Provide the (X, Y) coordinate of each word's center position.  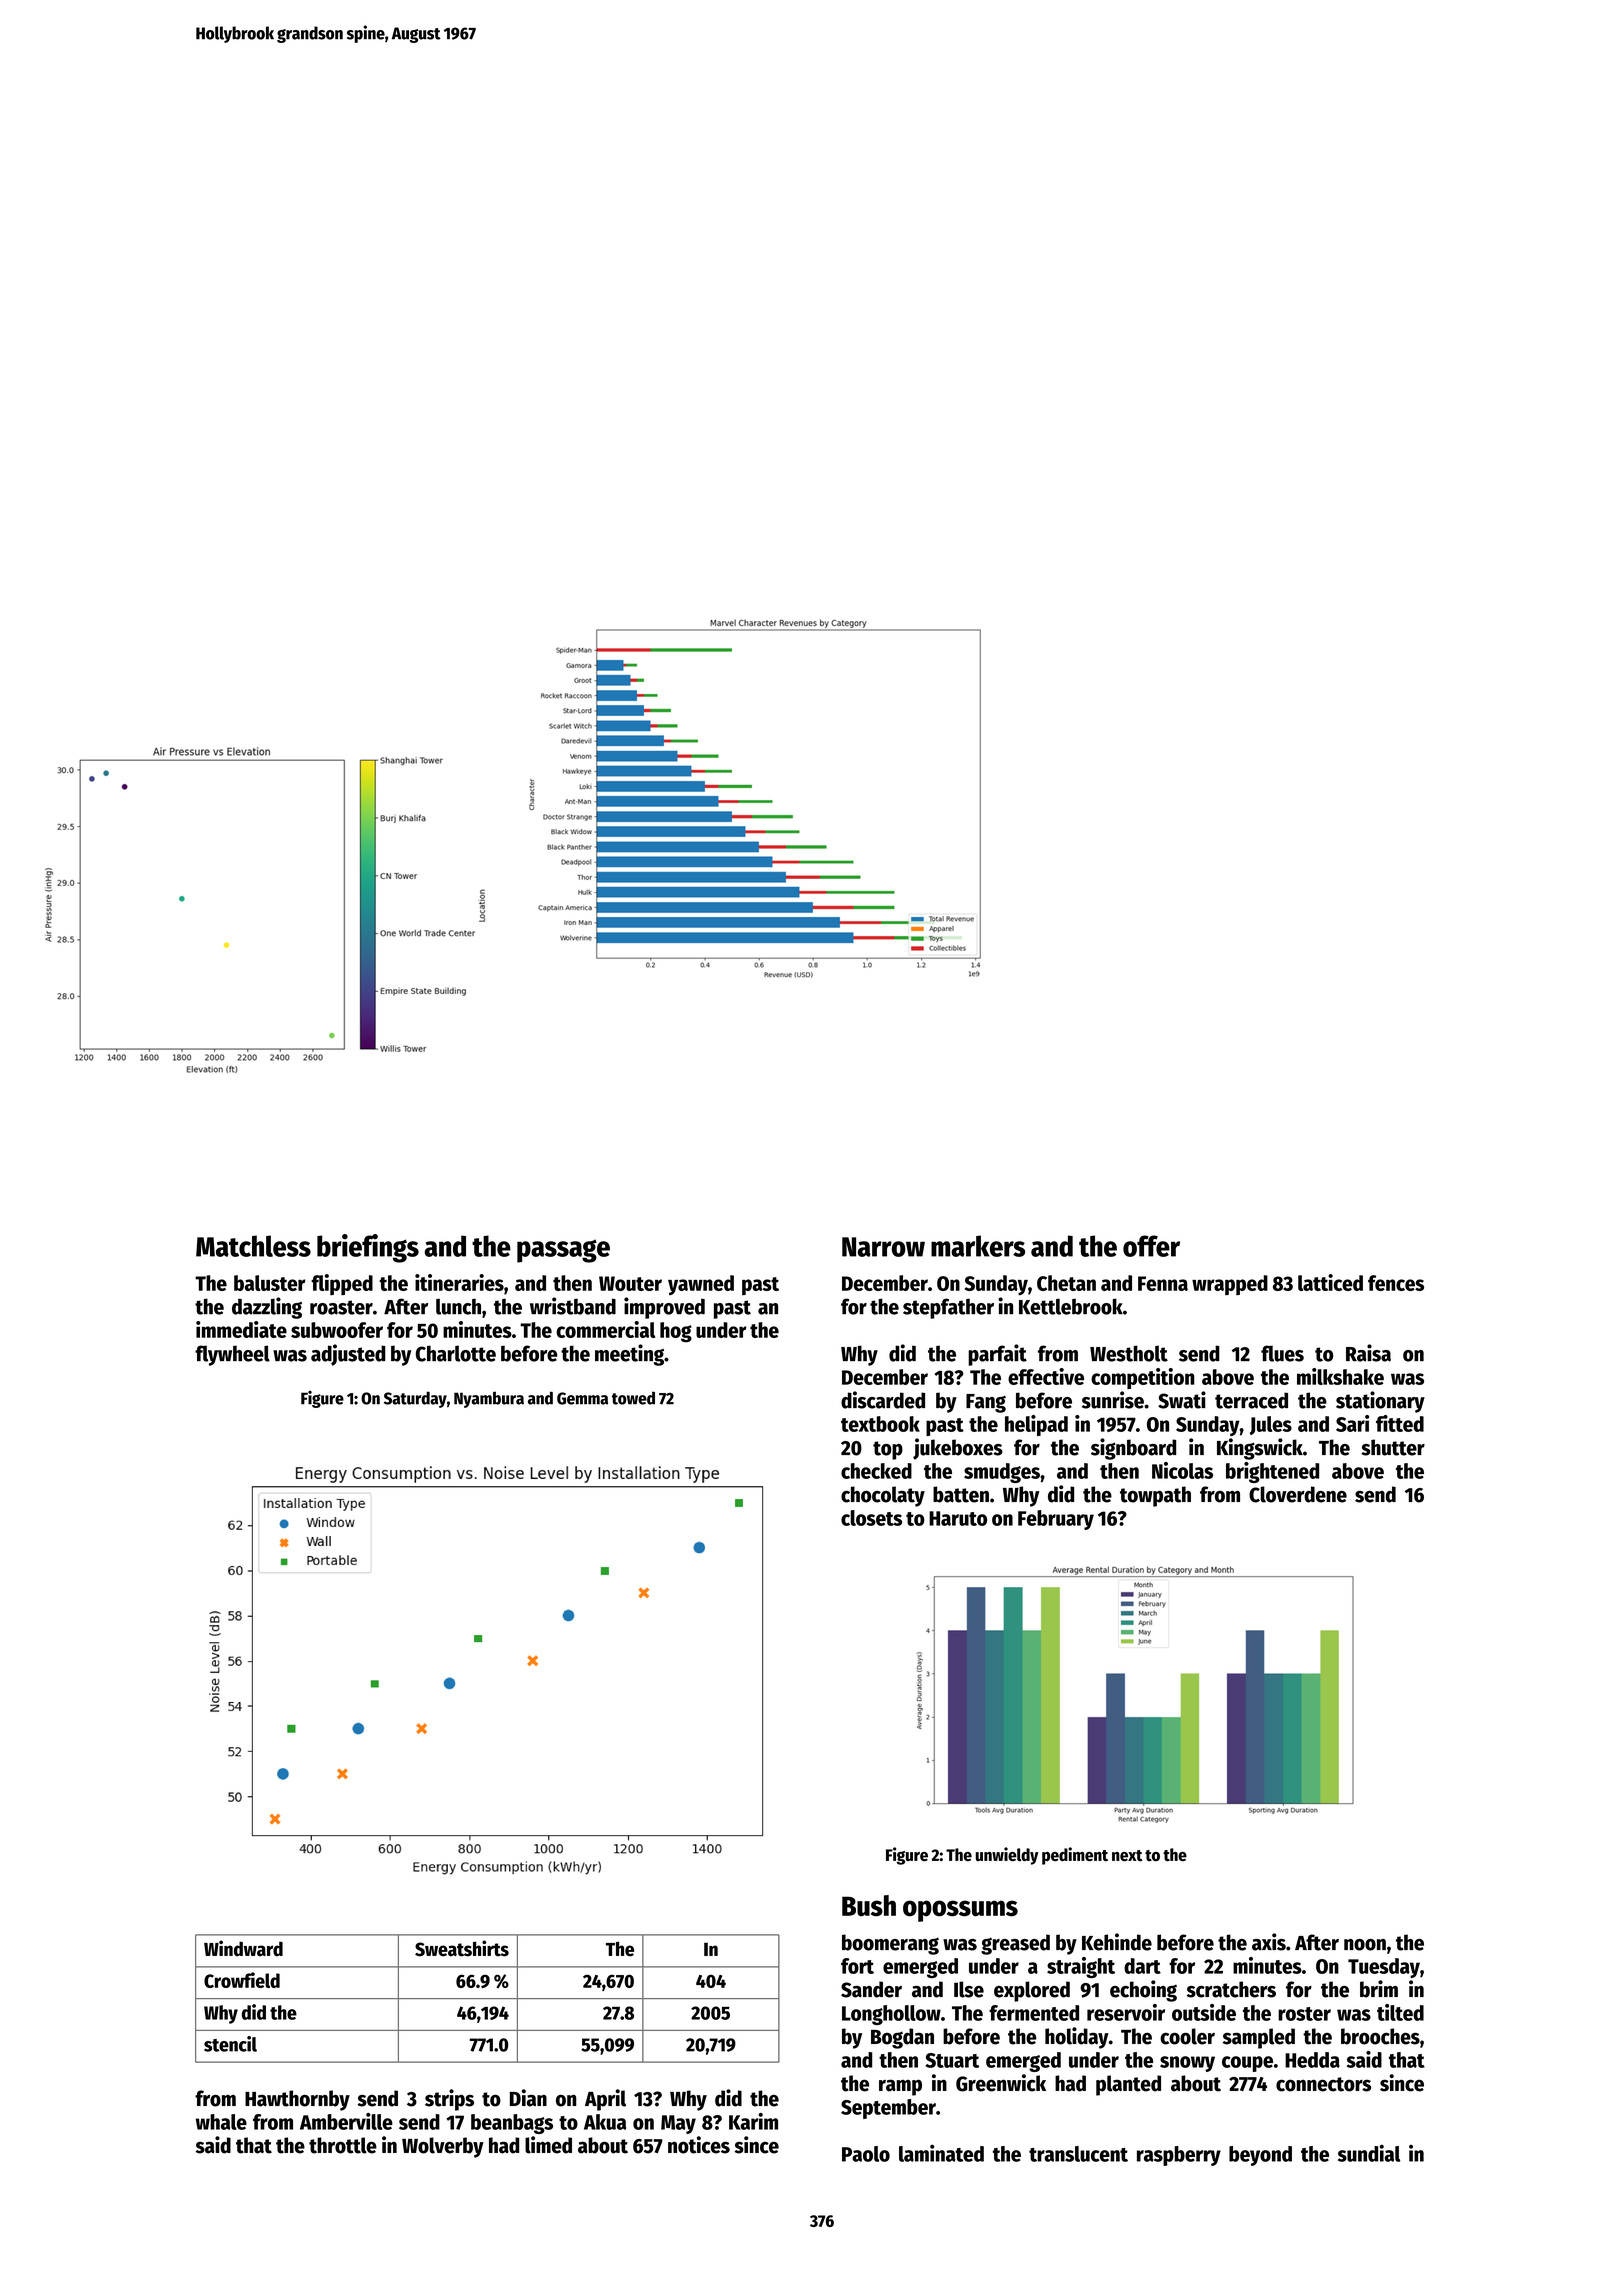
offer (1151, 1246)
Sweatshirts (462, 1948)
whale (221, 2122)
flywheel (232, 1355)
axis (1269, 1942)
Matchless (253, 1246)
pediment (1075, 1856)
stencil (230, 2044)
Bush (869, 1906)
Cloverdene (1298, 1494)
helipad (1036, 1425)
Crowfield (242, 1980)
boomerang (890, 1944)
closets (871, 1518)
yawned (701, 1285)
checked (876, 1471)
